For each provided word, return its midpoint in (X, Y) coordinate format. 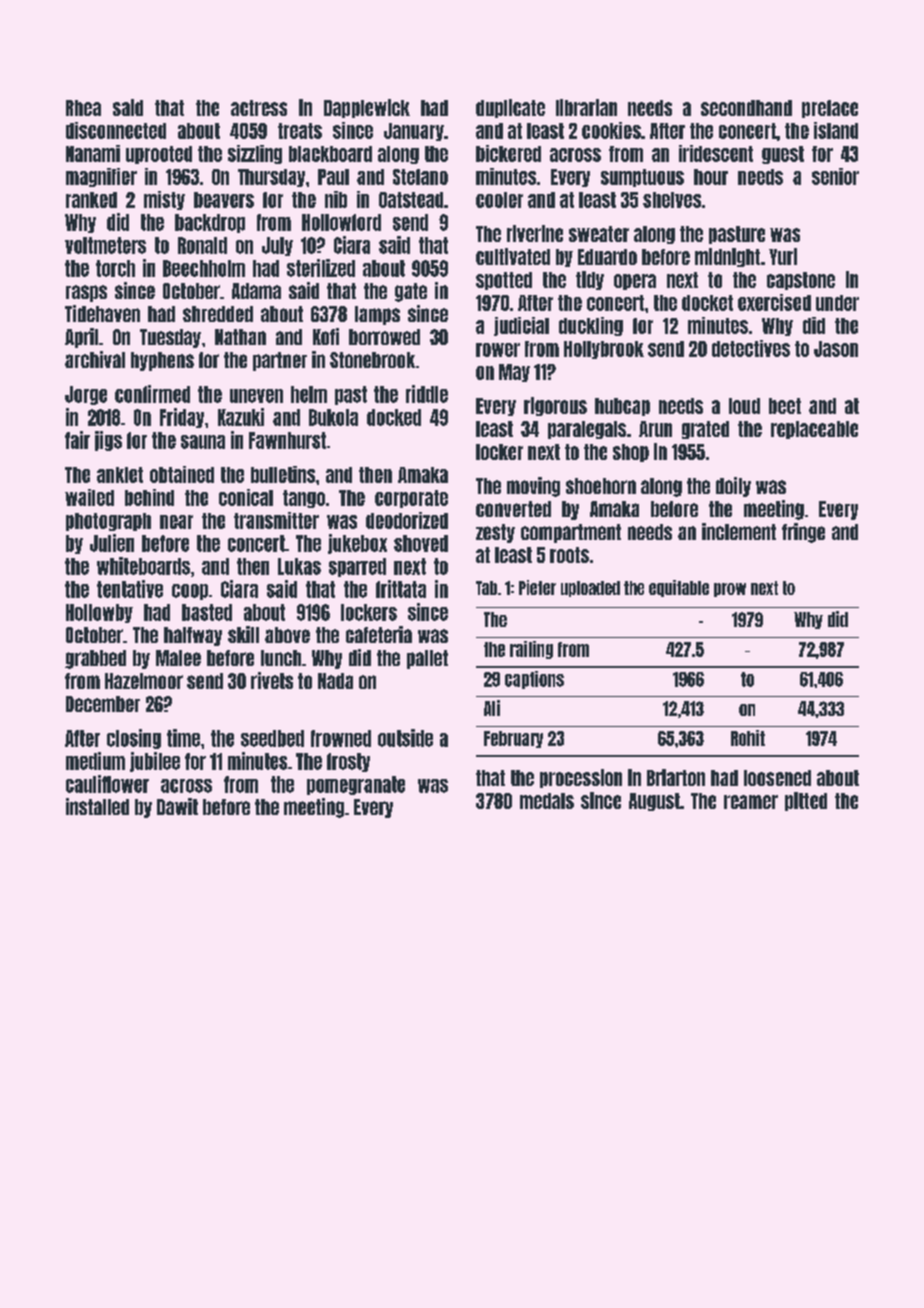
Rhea (83, 108)
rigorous (555, 406)
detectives (751, 348)
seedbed (272, 738)
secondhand (746, 108)
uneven (256, 396)
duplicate (510, 108)
